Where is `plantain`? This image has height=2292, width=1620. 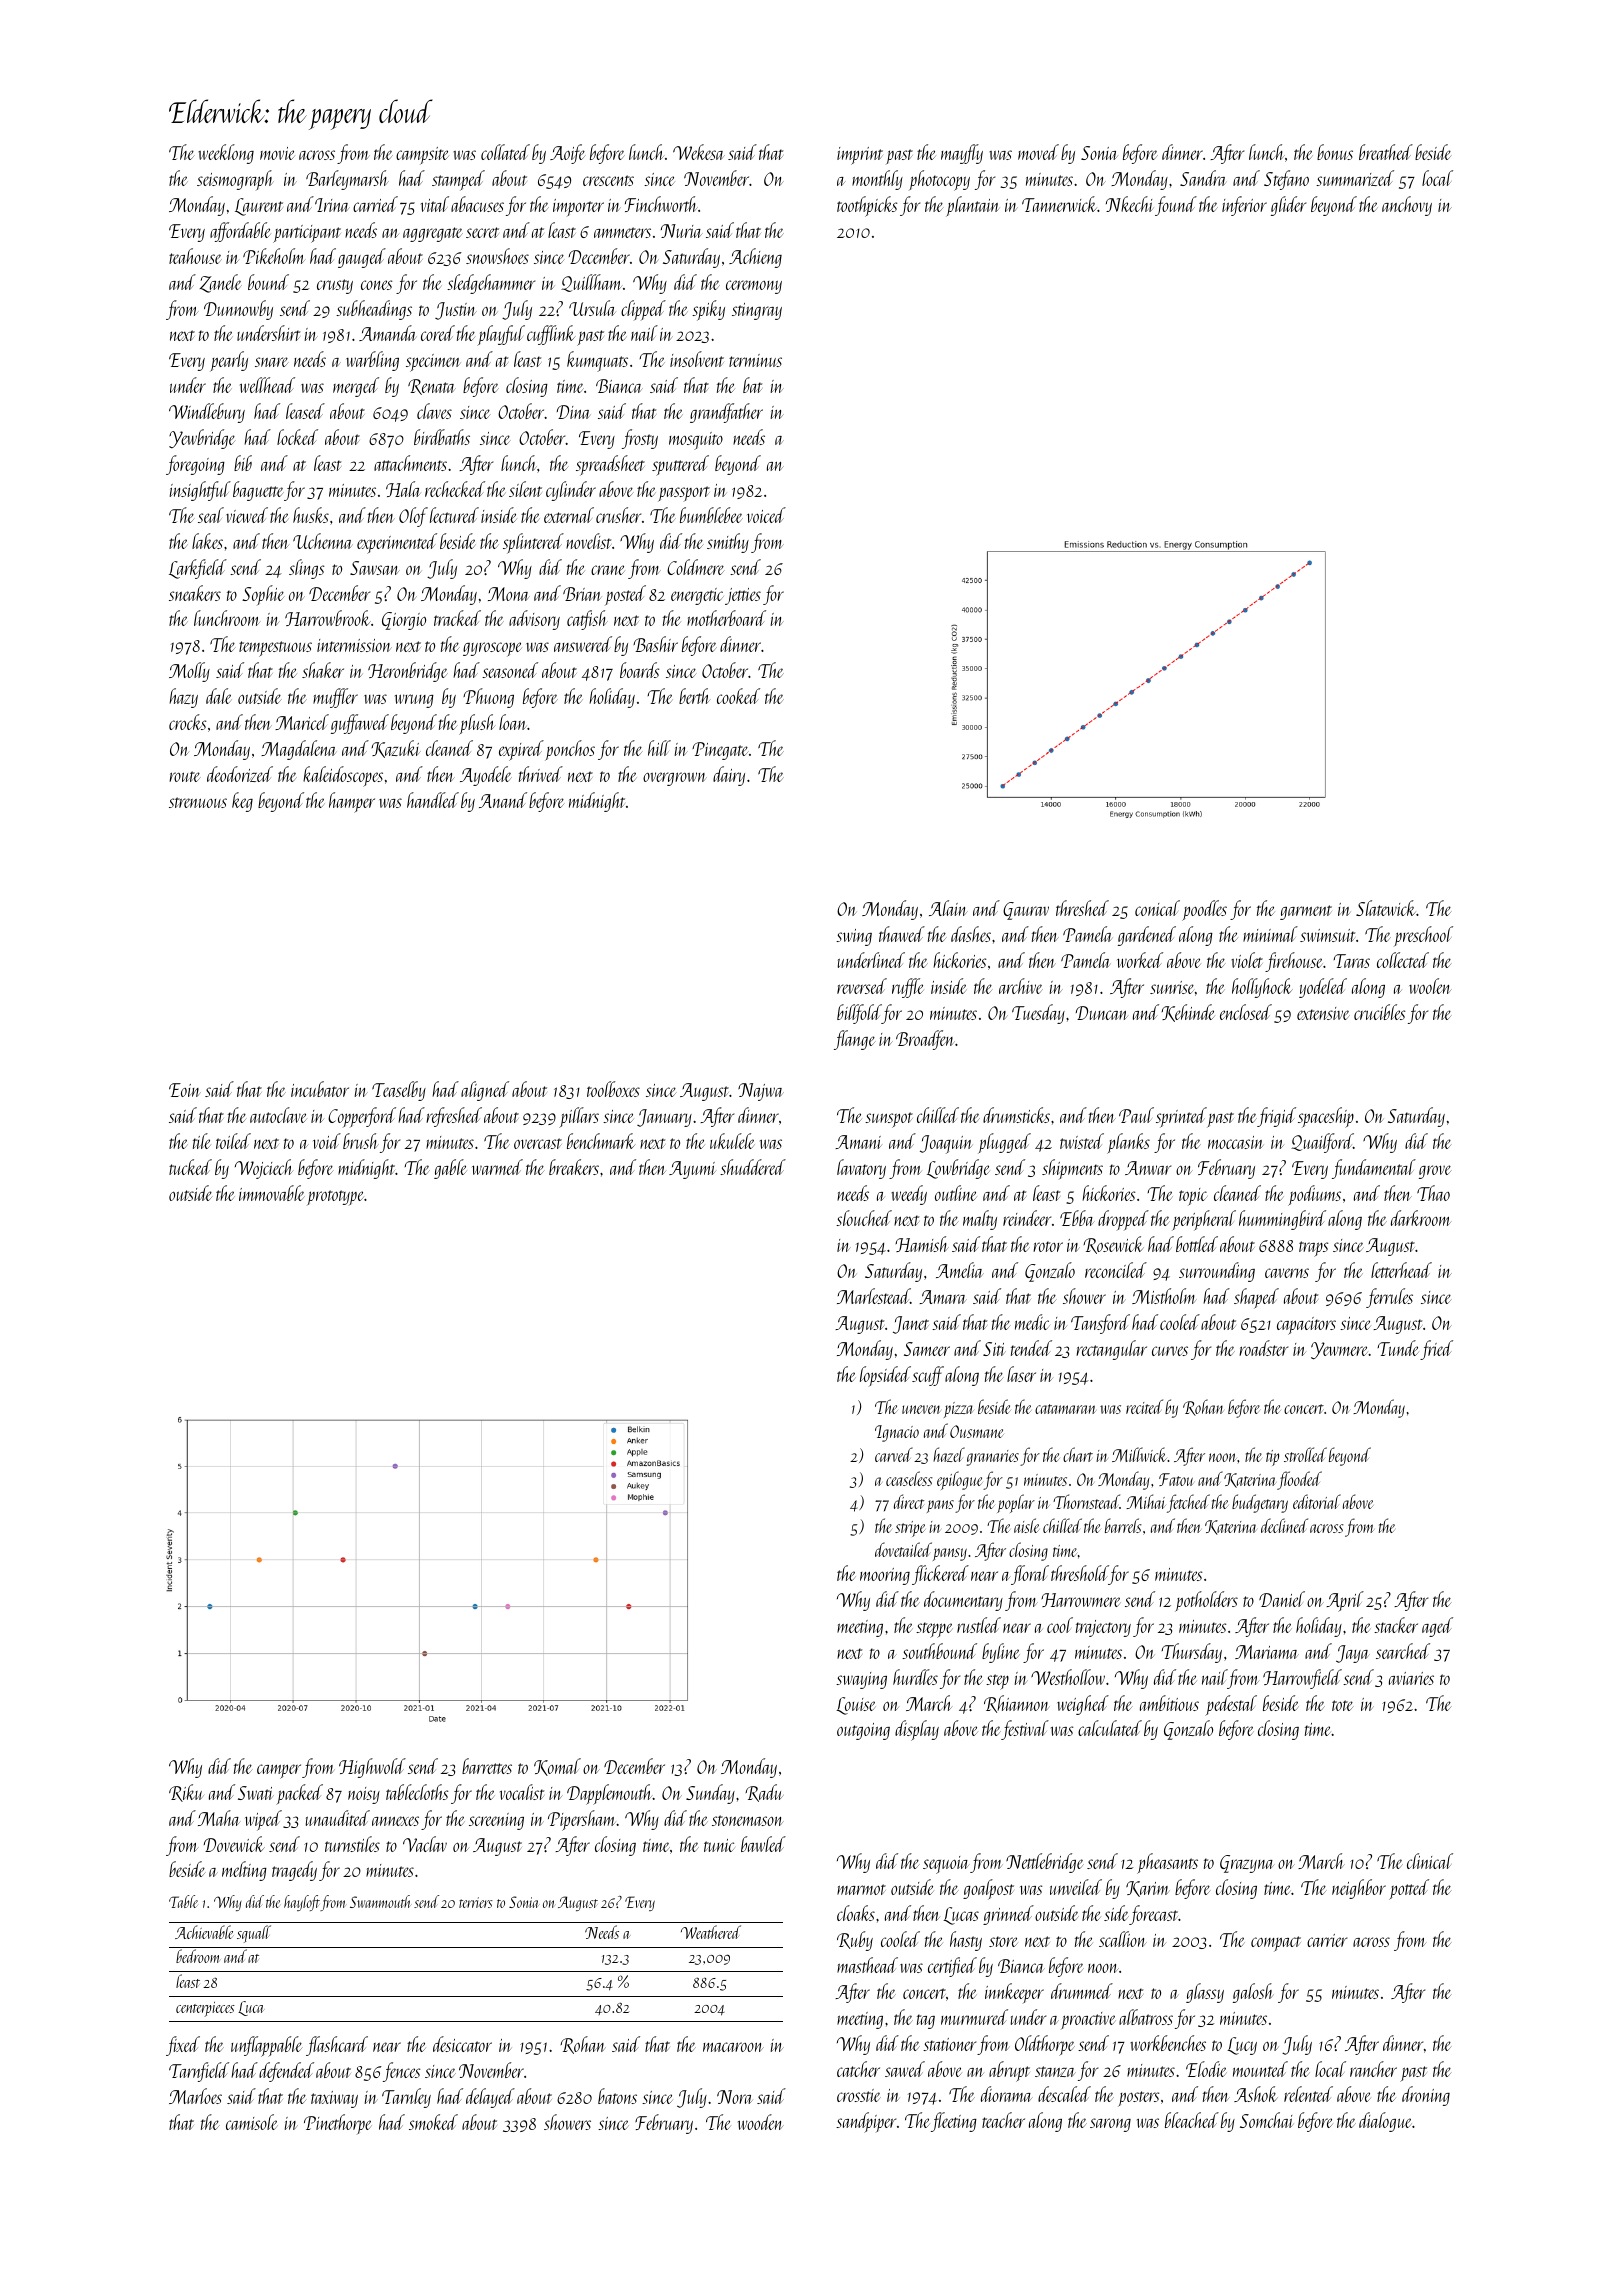
plantain is located at coordinates (972, 206).
